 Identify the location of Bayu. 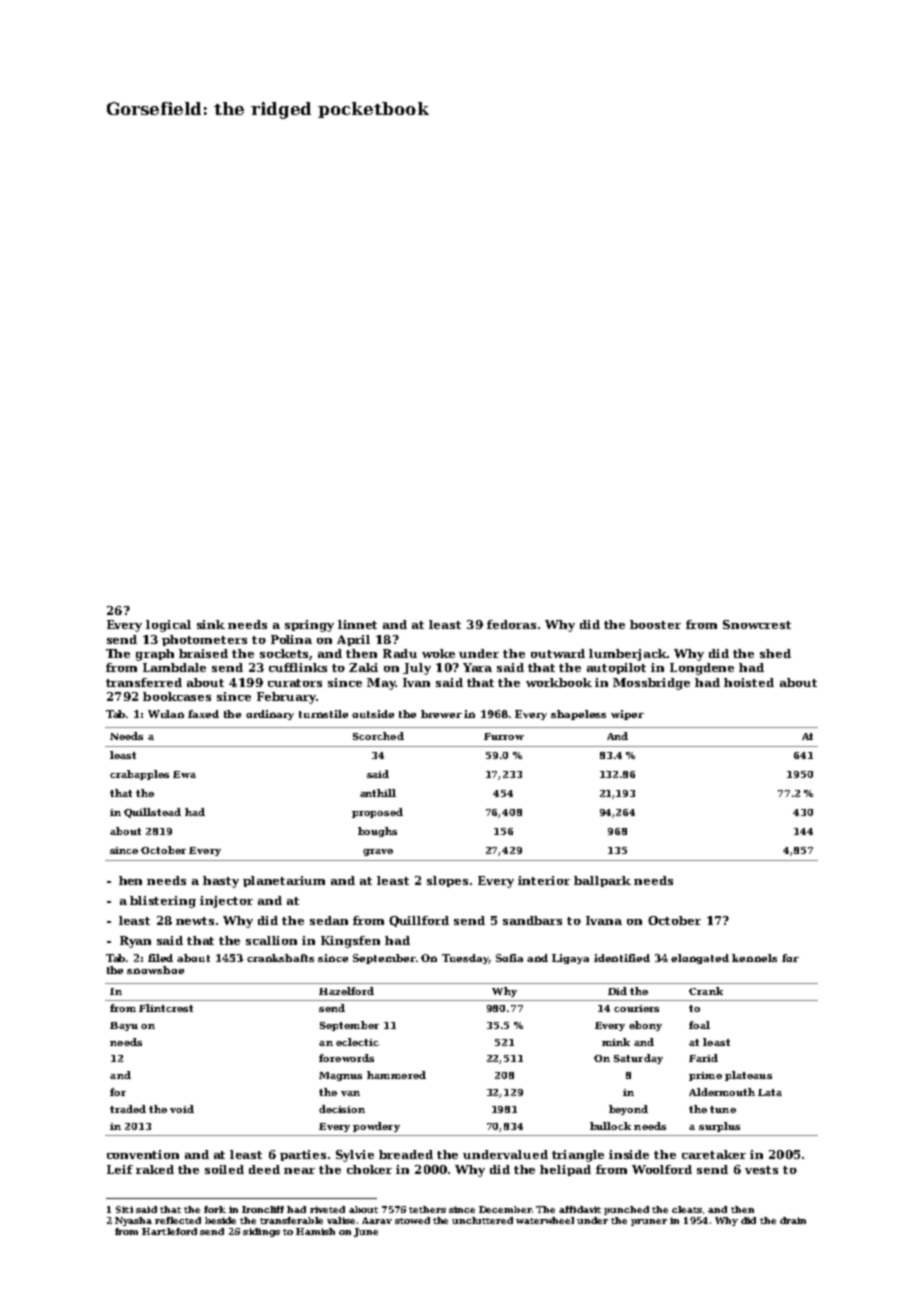
(124, 1026).
